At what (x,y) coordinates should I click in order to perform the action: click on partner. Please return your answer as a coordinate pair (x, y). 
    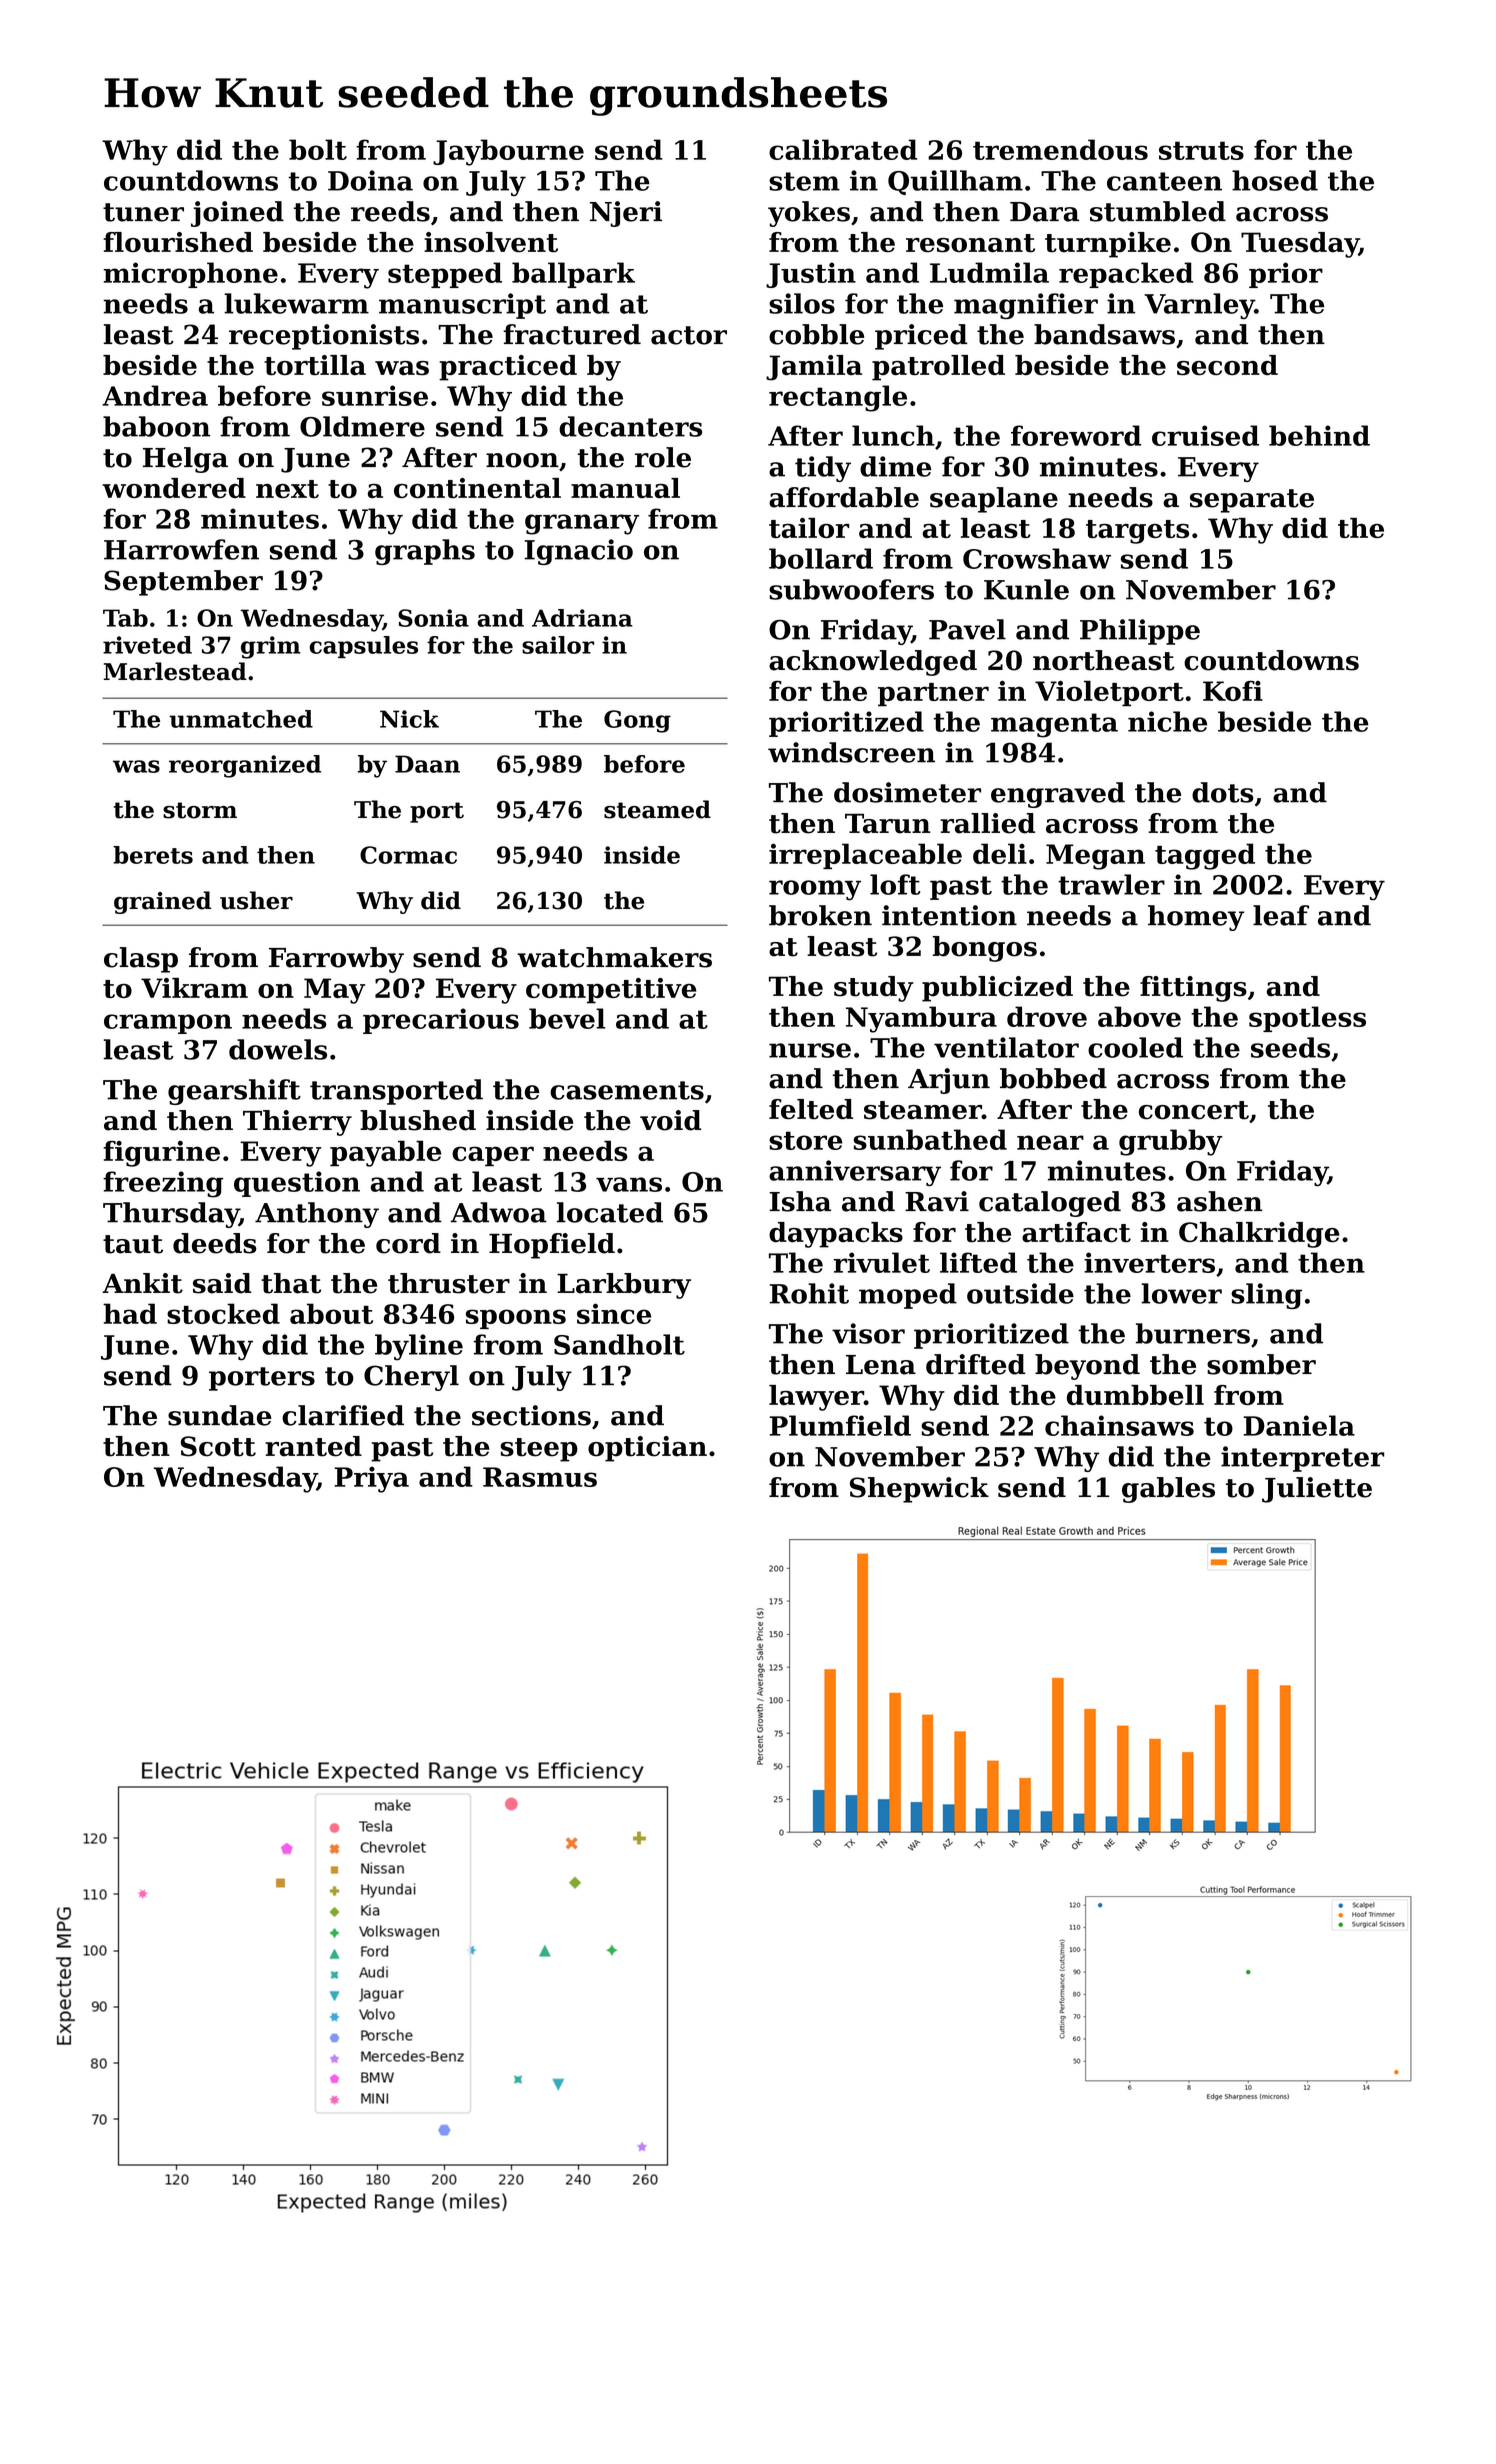
    Looking at the image, I should click on (933, 694).
